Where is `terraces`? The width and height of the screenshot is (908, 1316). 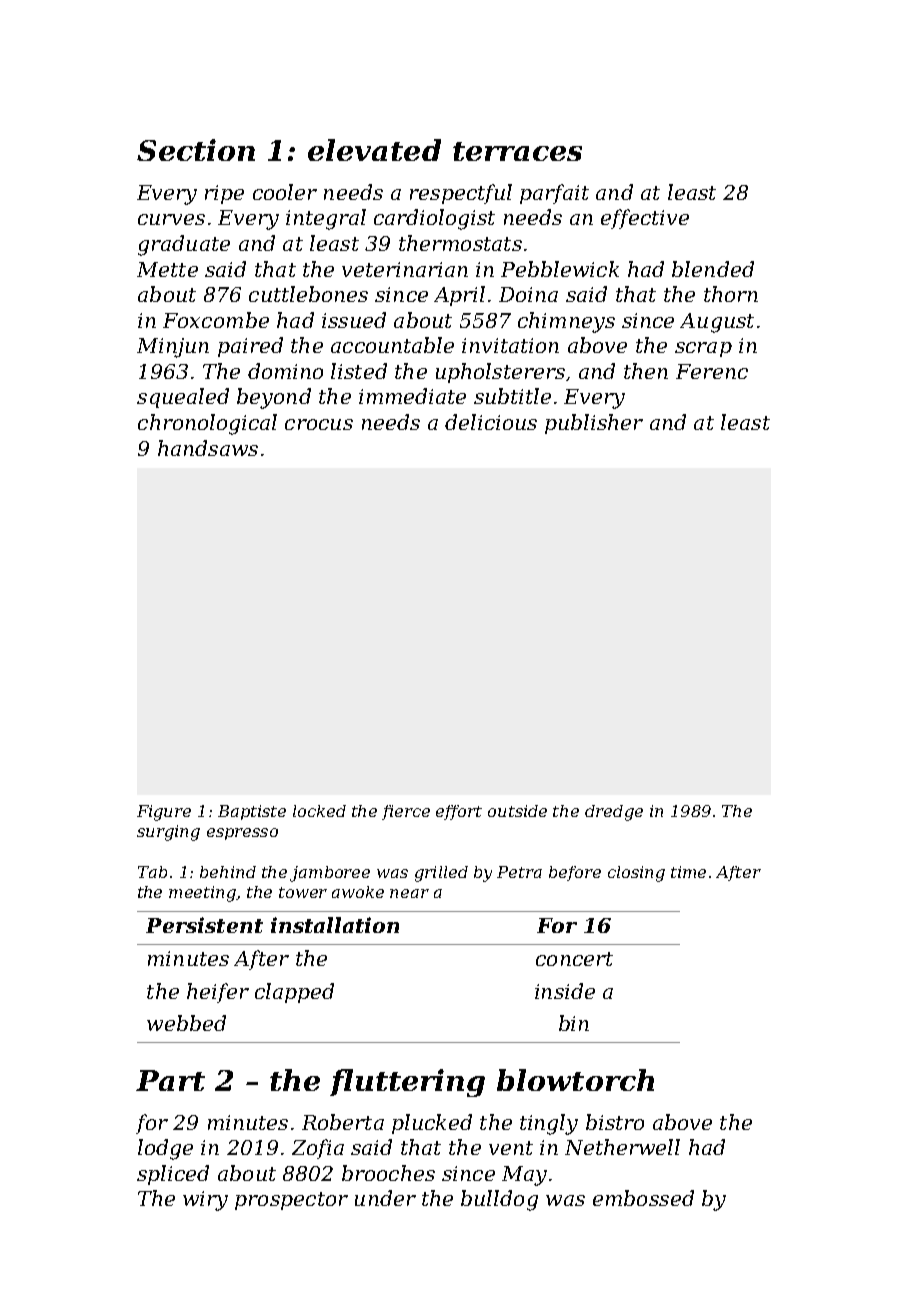
terraces is located at coordinates (517, 151).
